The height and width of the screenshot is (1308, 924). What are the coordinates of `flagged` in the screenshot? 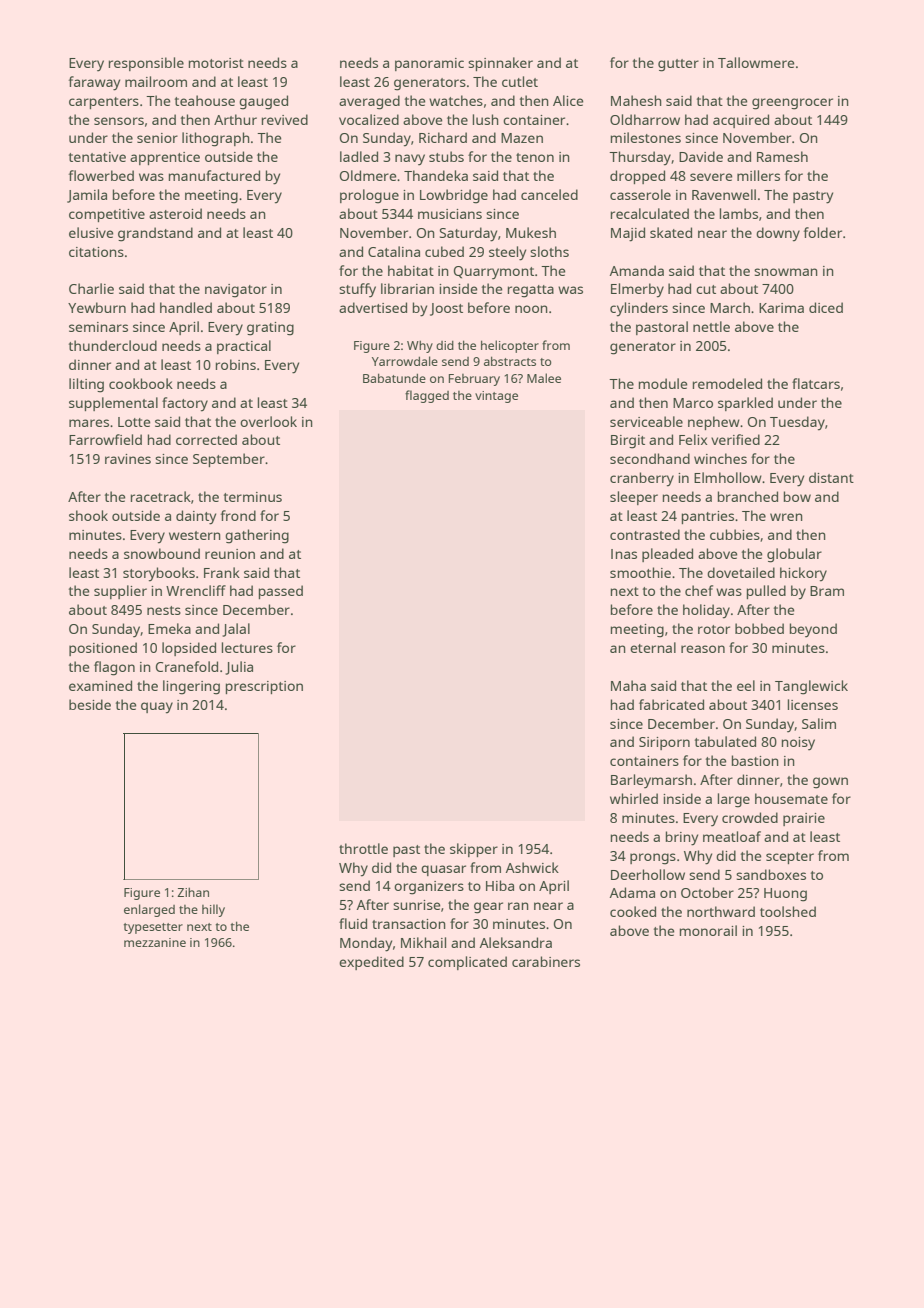 It's located at (427, 396).
